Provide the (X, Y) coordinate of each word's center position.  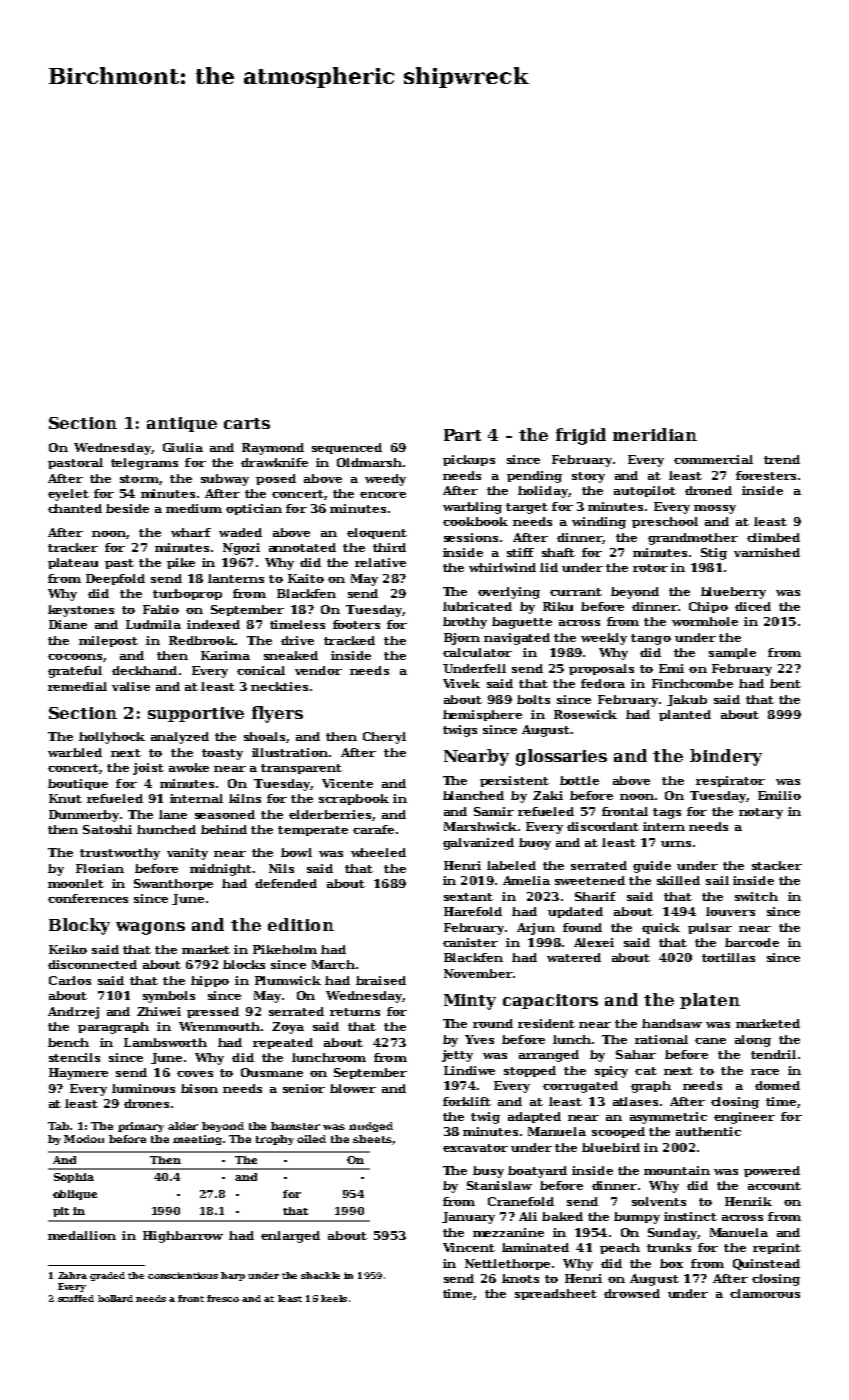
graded (107, 1276)
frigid (581, 436)
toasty (222, 754)
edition (301, 924)
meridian (655, 434)
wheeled (378, 852)
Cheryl (384, 738)
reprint (777, 1248)
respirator (730, 781)
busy (488, 1172)
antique (182, 424)
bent (785, 683)
